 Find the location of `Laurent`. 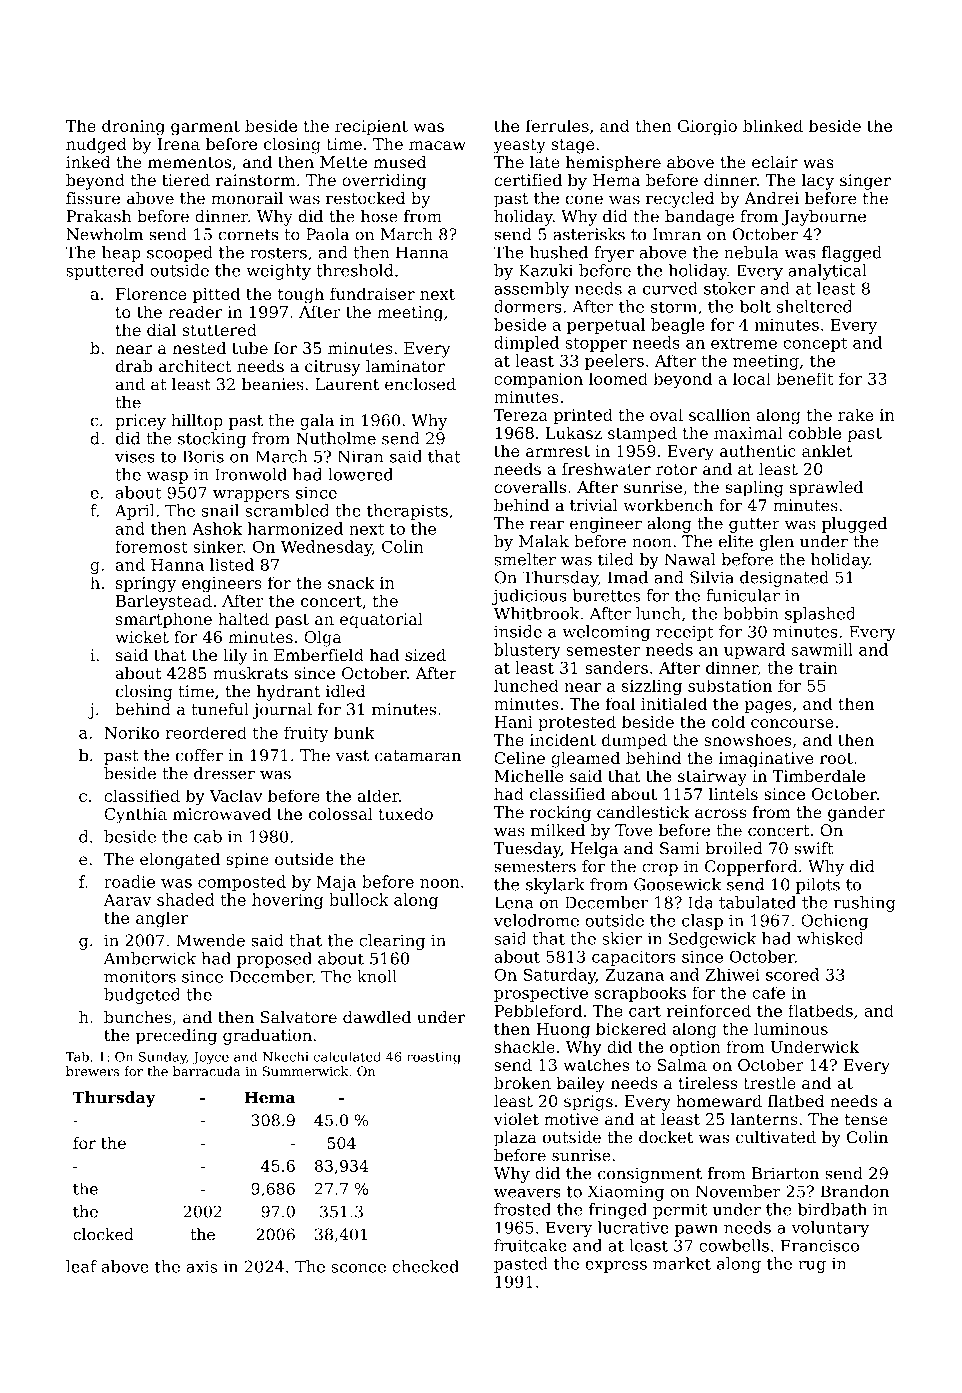

Laurent is located at coordinates (347, 384).
